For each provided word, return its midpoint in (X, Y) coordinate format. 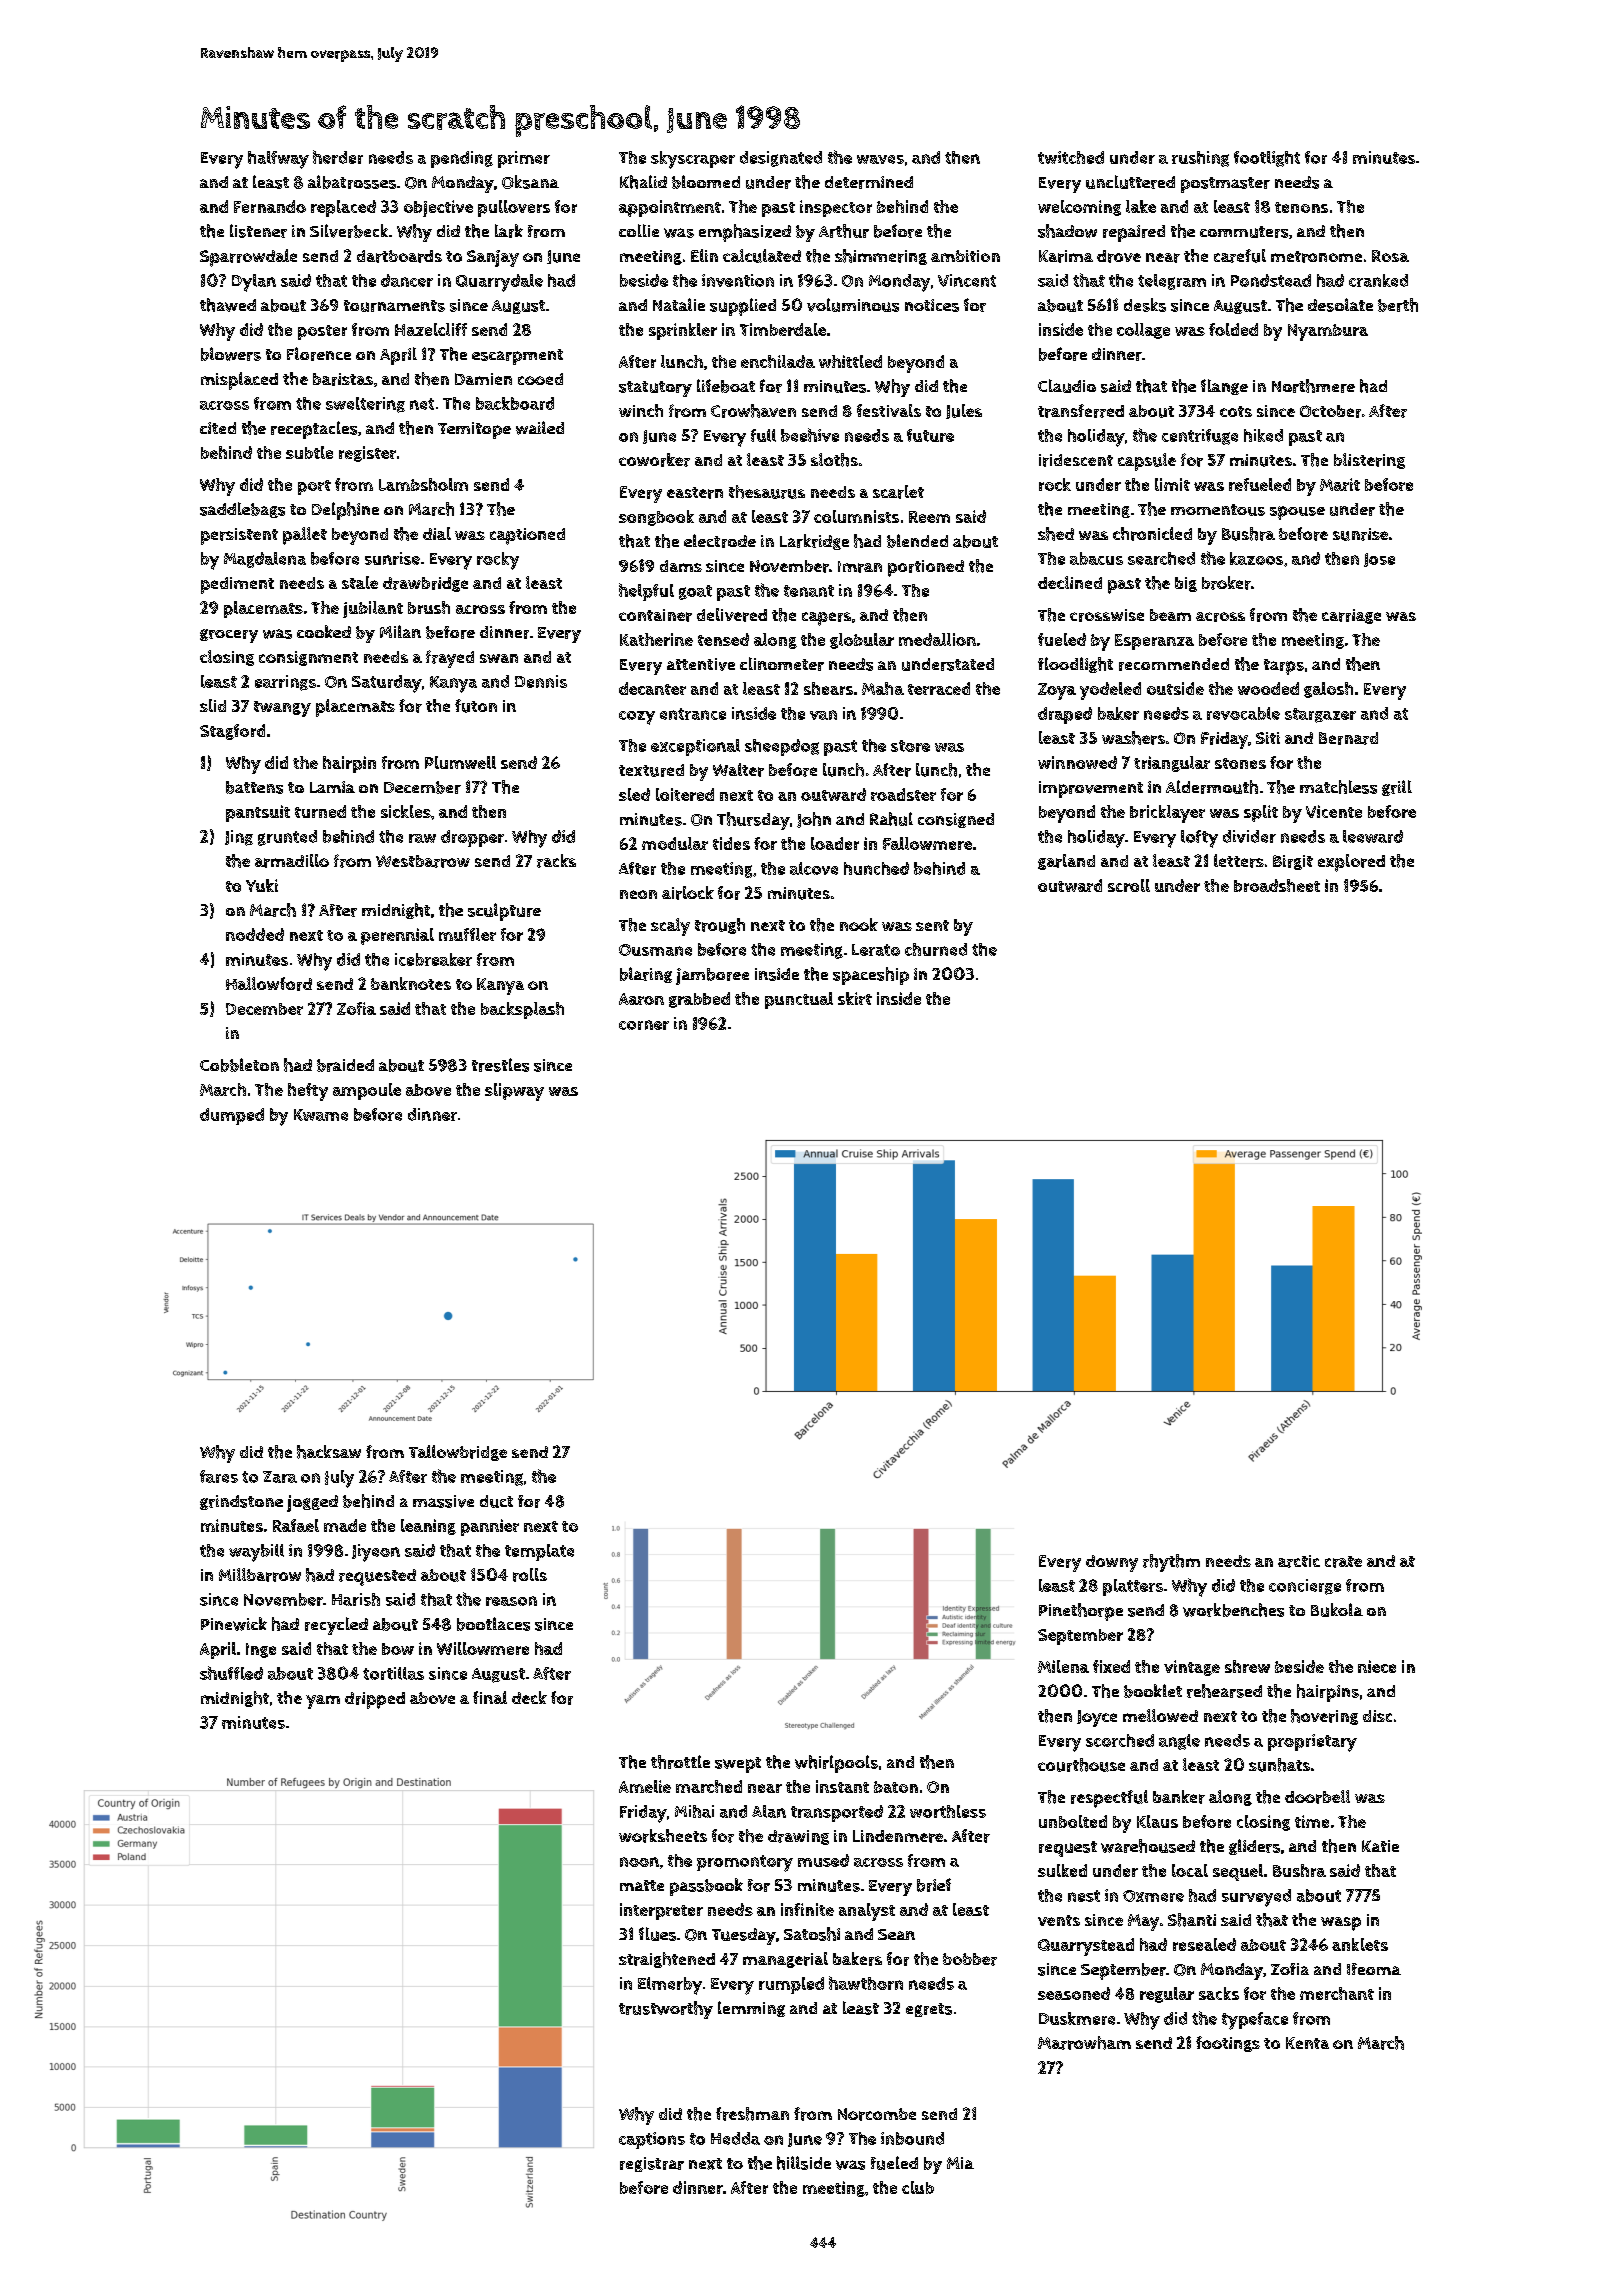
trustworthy (666, 2010)
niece (1377, 1666)
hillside (804, 2163)
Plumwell (460, 762)
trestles (500, 1065)
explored (1351, 863)
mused (823, 1860)
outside (1175, 688)
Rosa (1390, 256)
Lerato (876, 950)
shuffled (231, 1673)
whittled (850, 361)
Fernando (270, 206)
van (823, 715)
